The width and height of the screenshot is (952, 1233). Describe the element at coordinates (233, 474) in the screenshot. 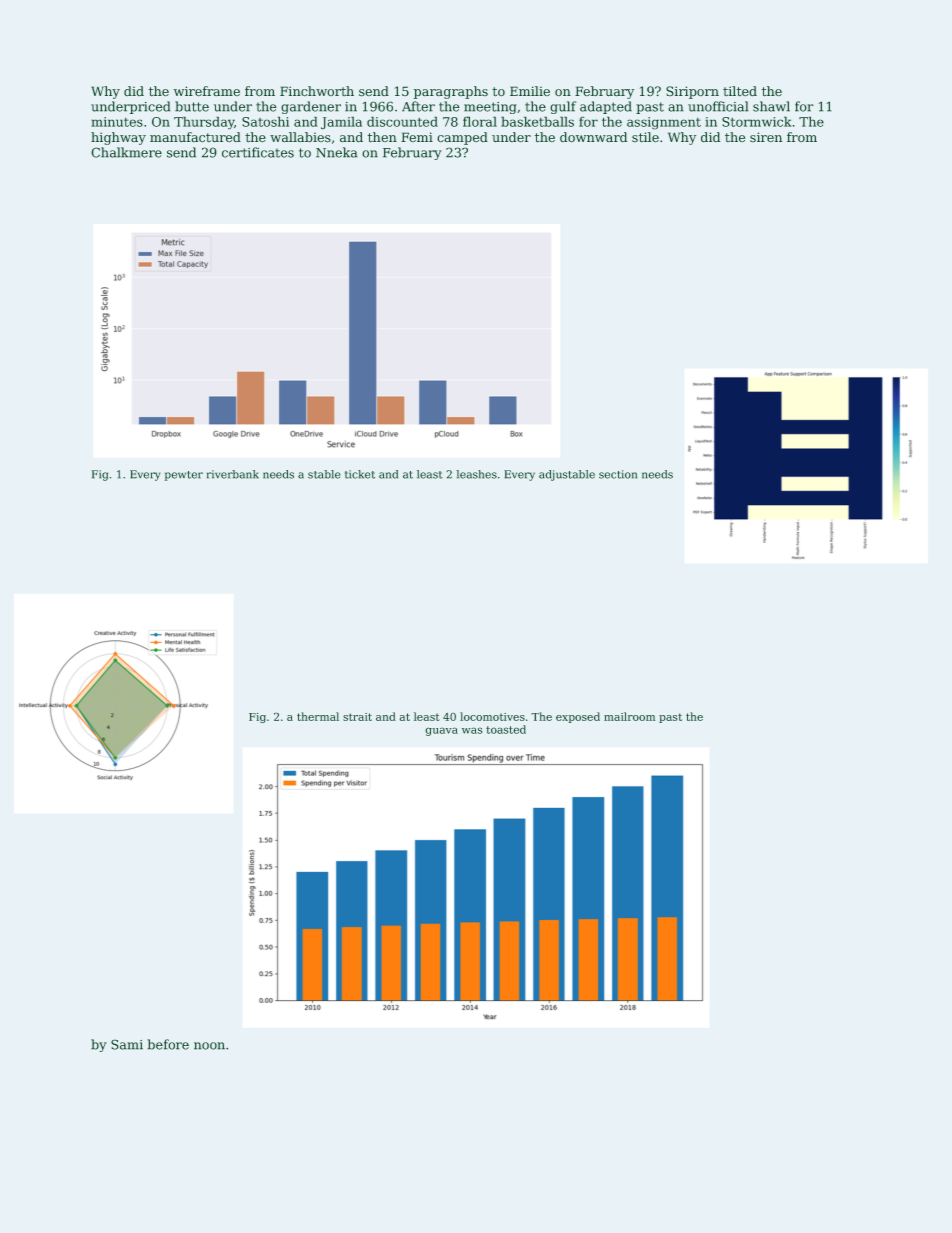

I see `riverbank` at that location.
